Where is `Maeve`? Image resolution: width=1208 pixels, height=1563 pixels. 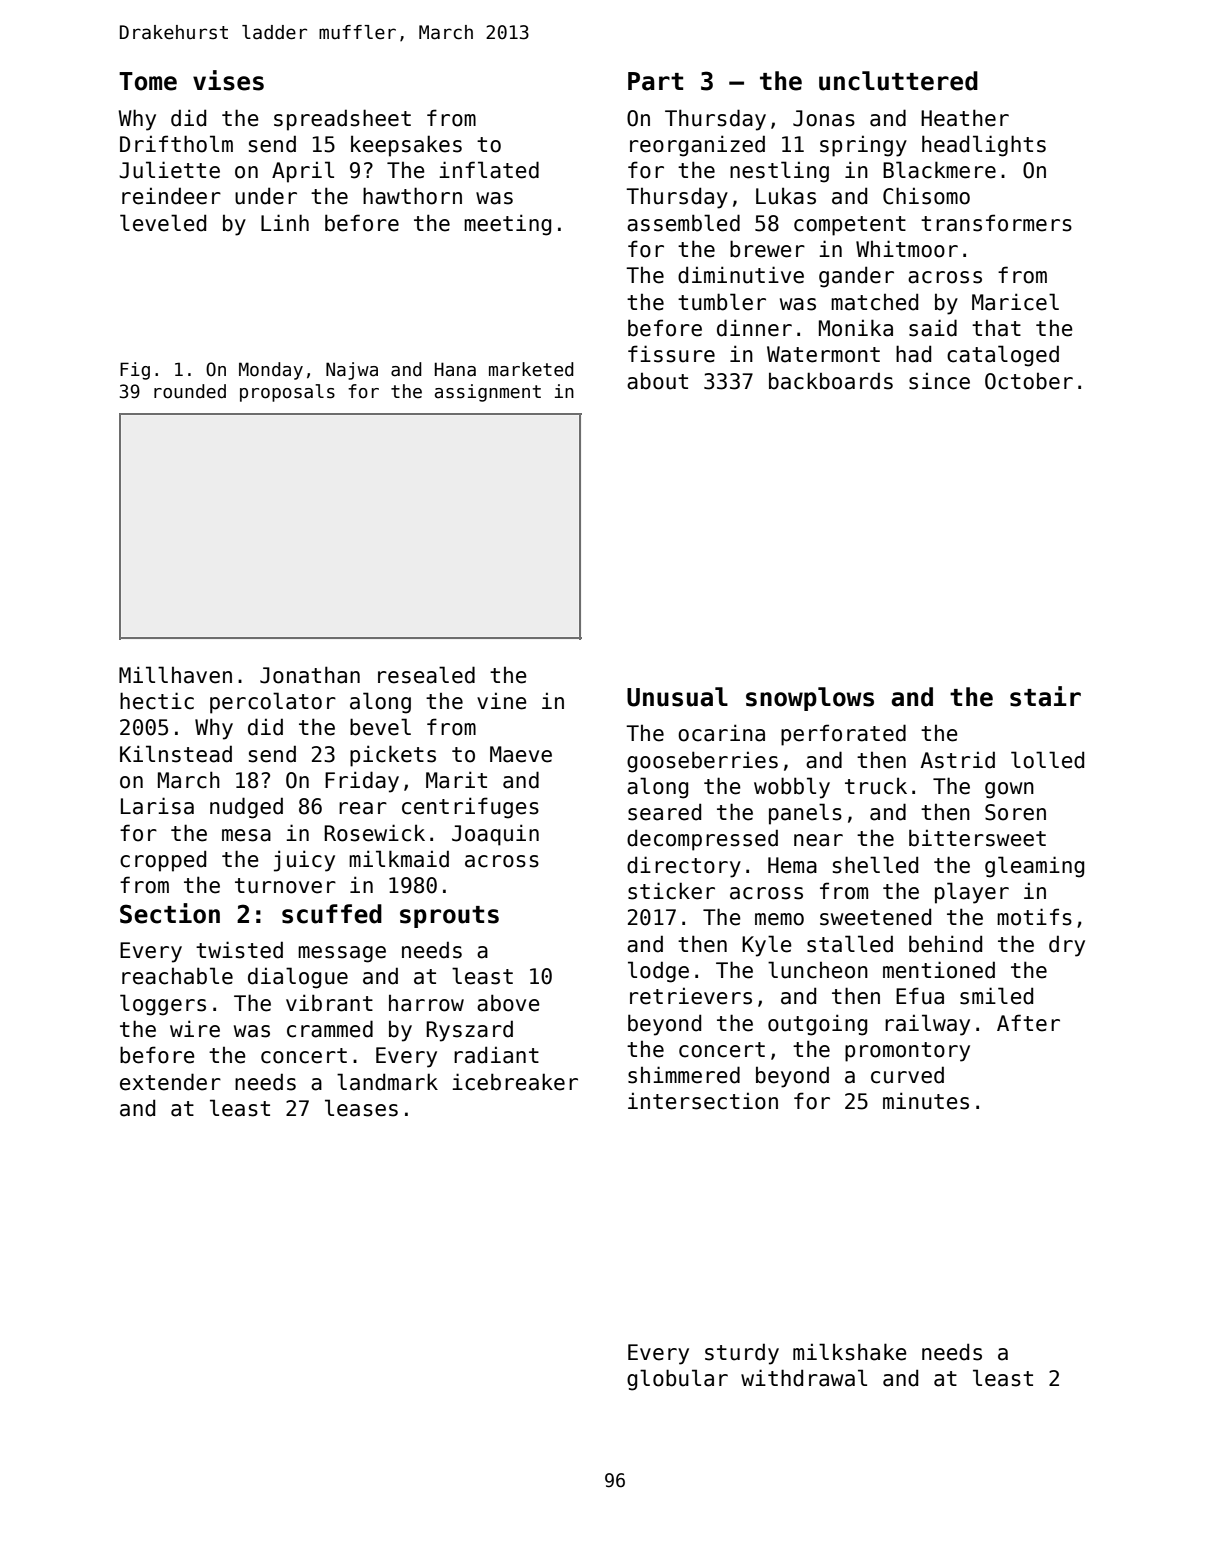
Maeve is located at coordinates (521, 754).
